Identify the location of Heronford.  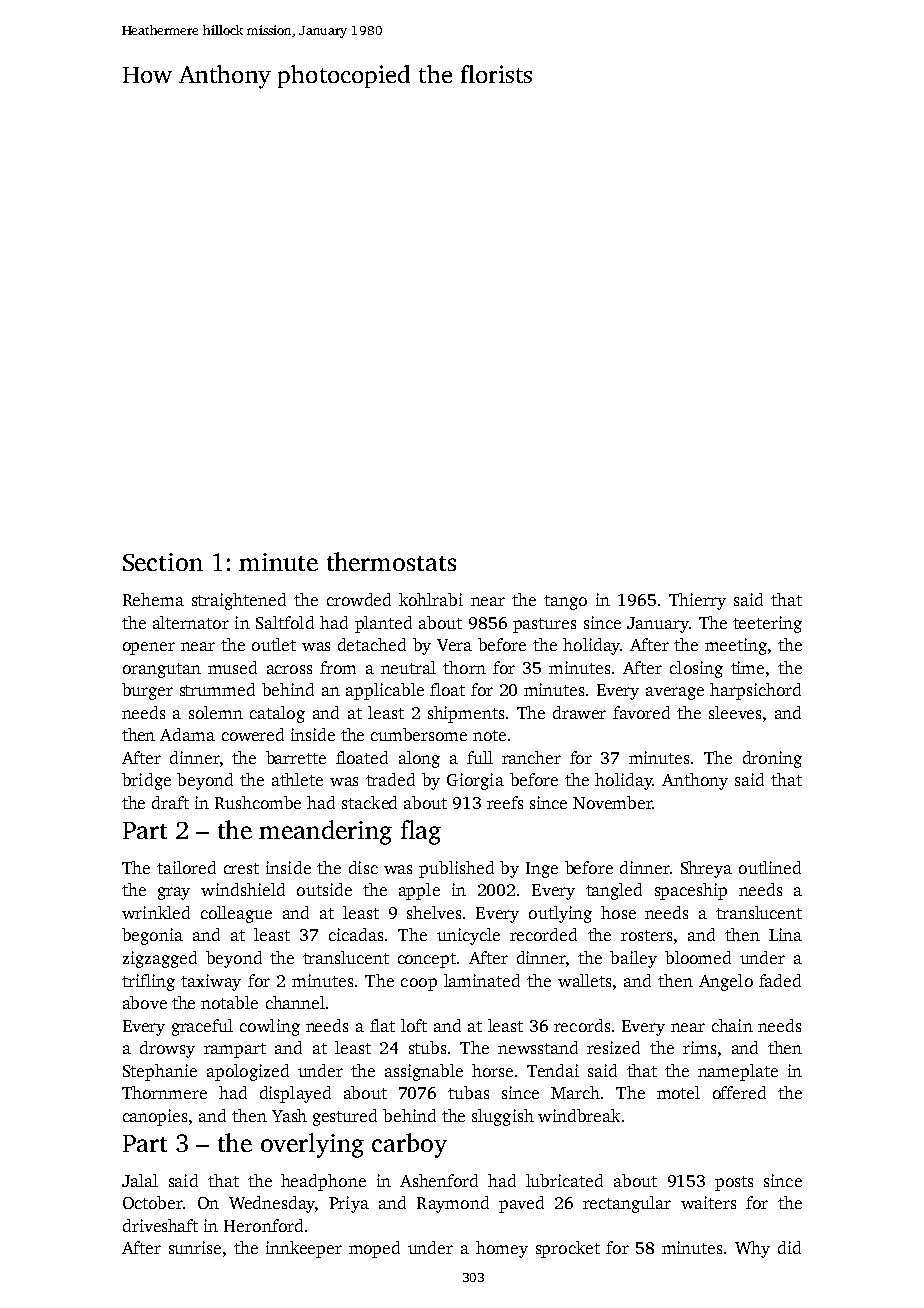
(263, 1225).
